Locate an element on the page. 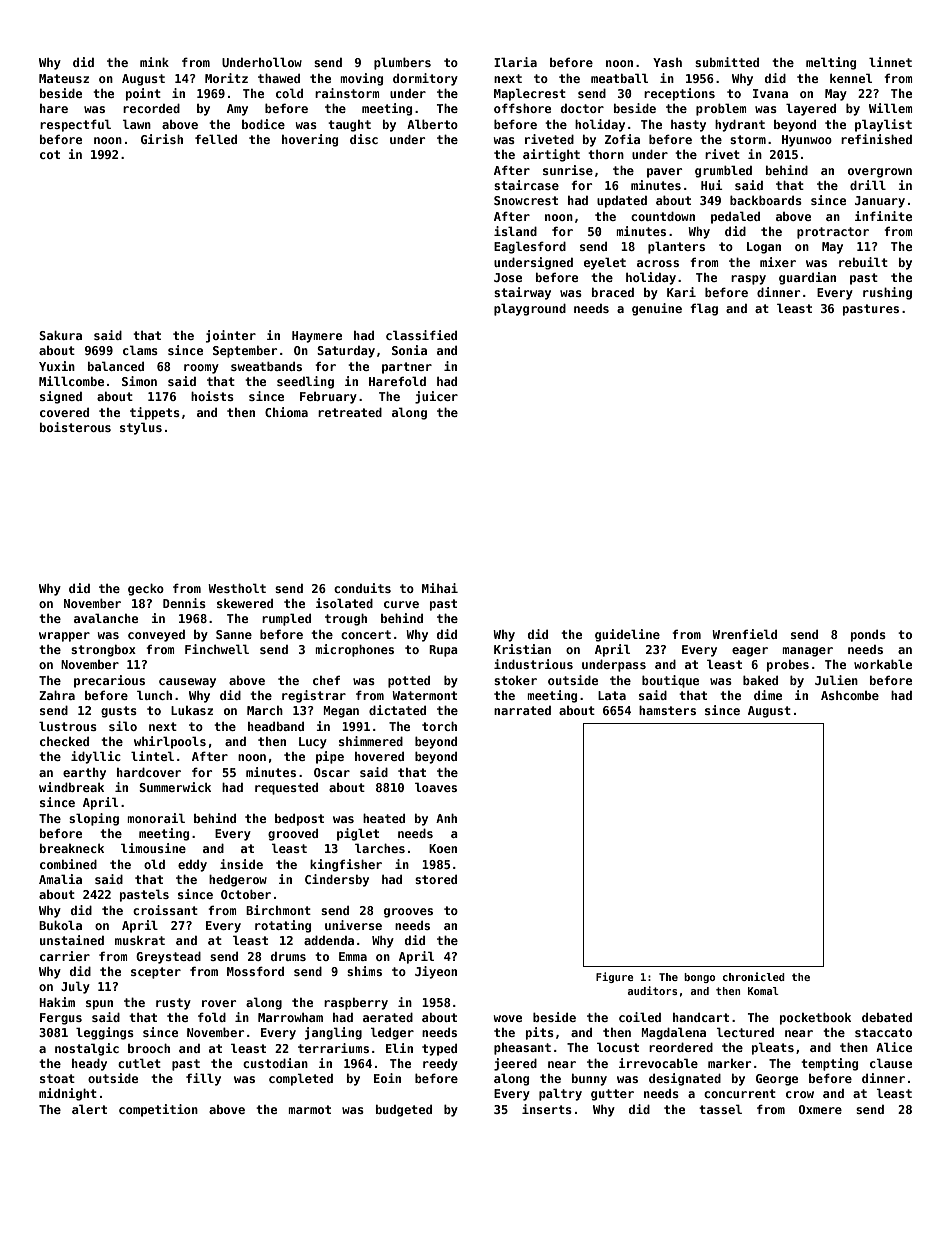 This image has height=1233, width=952. wrapper is located at coordinates (64, 637).
